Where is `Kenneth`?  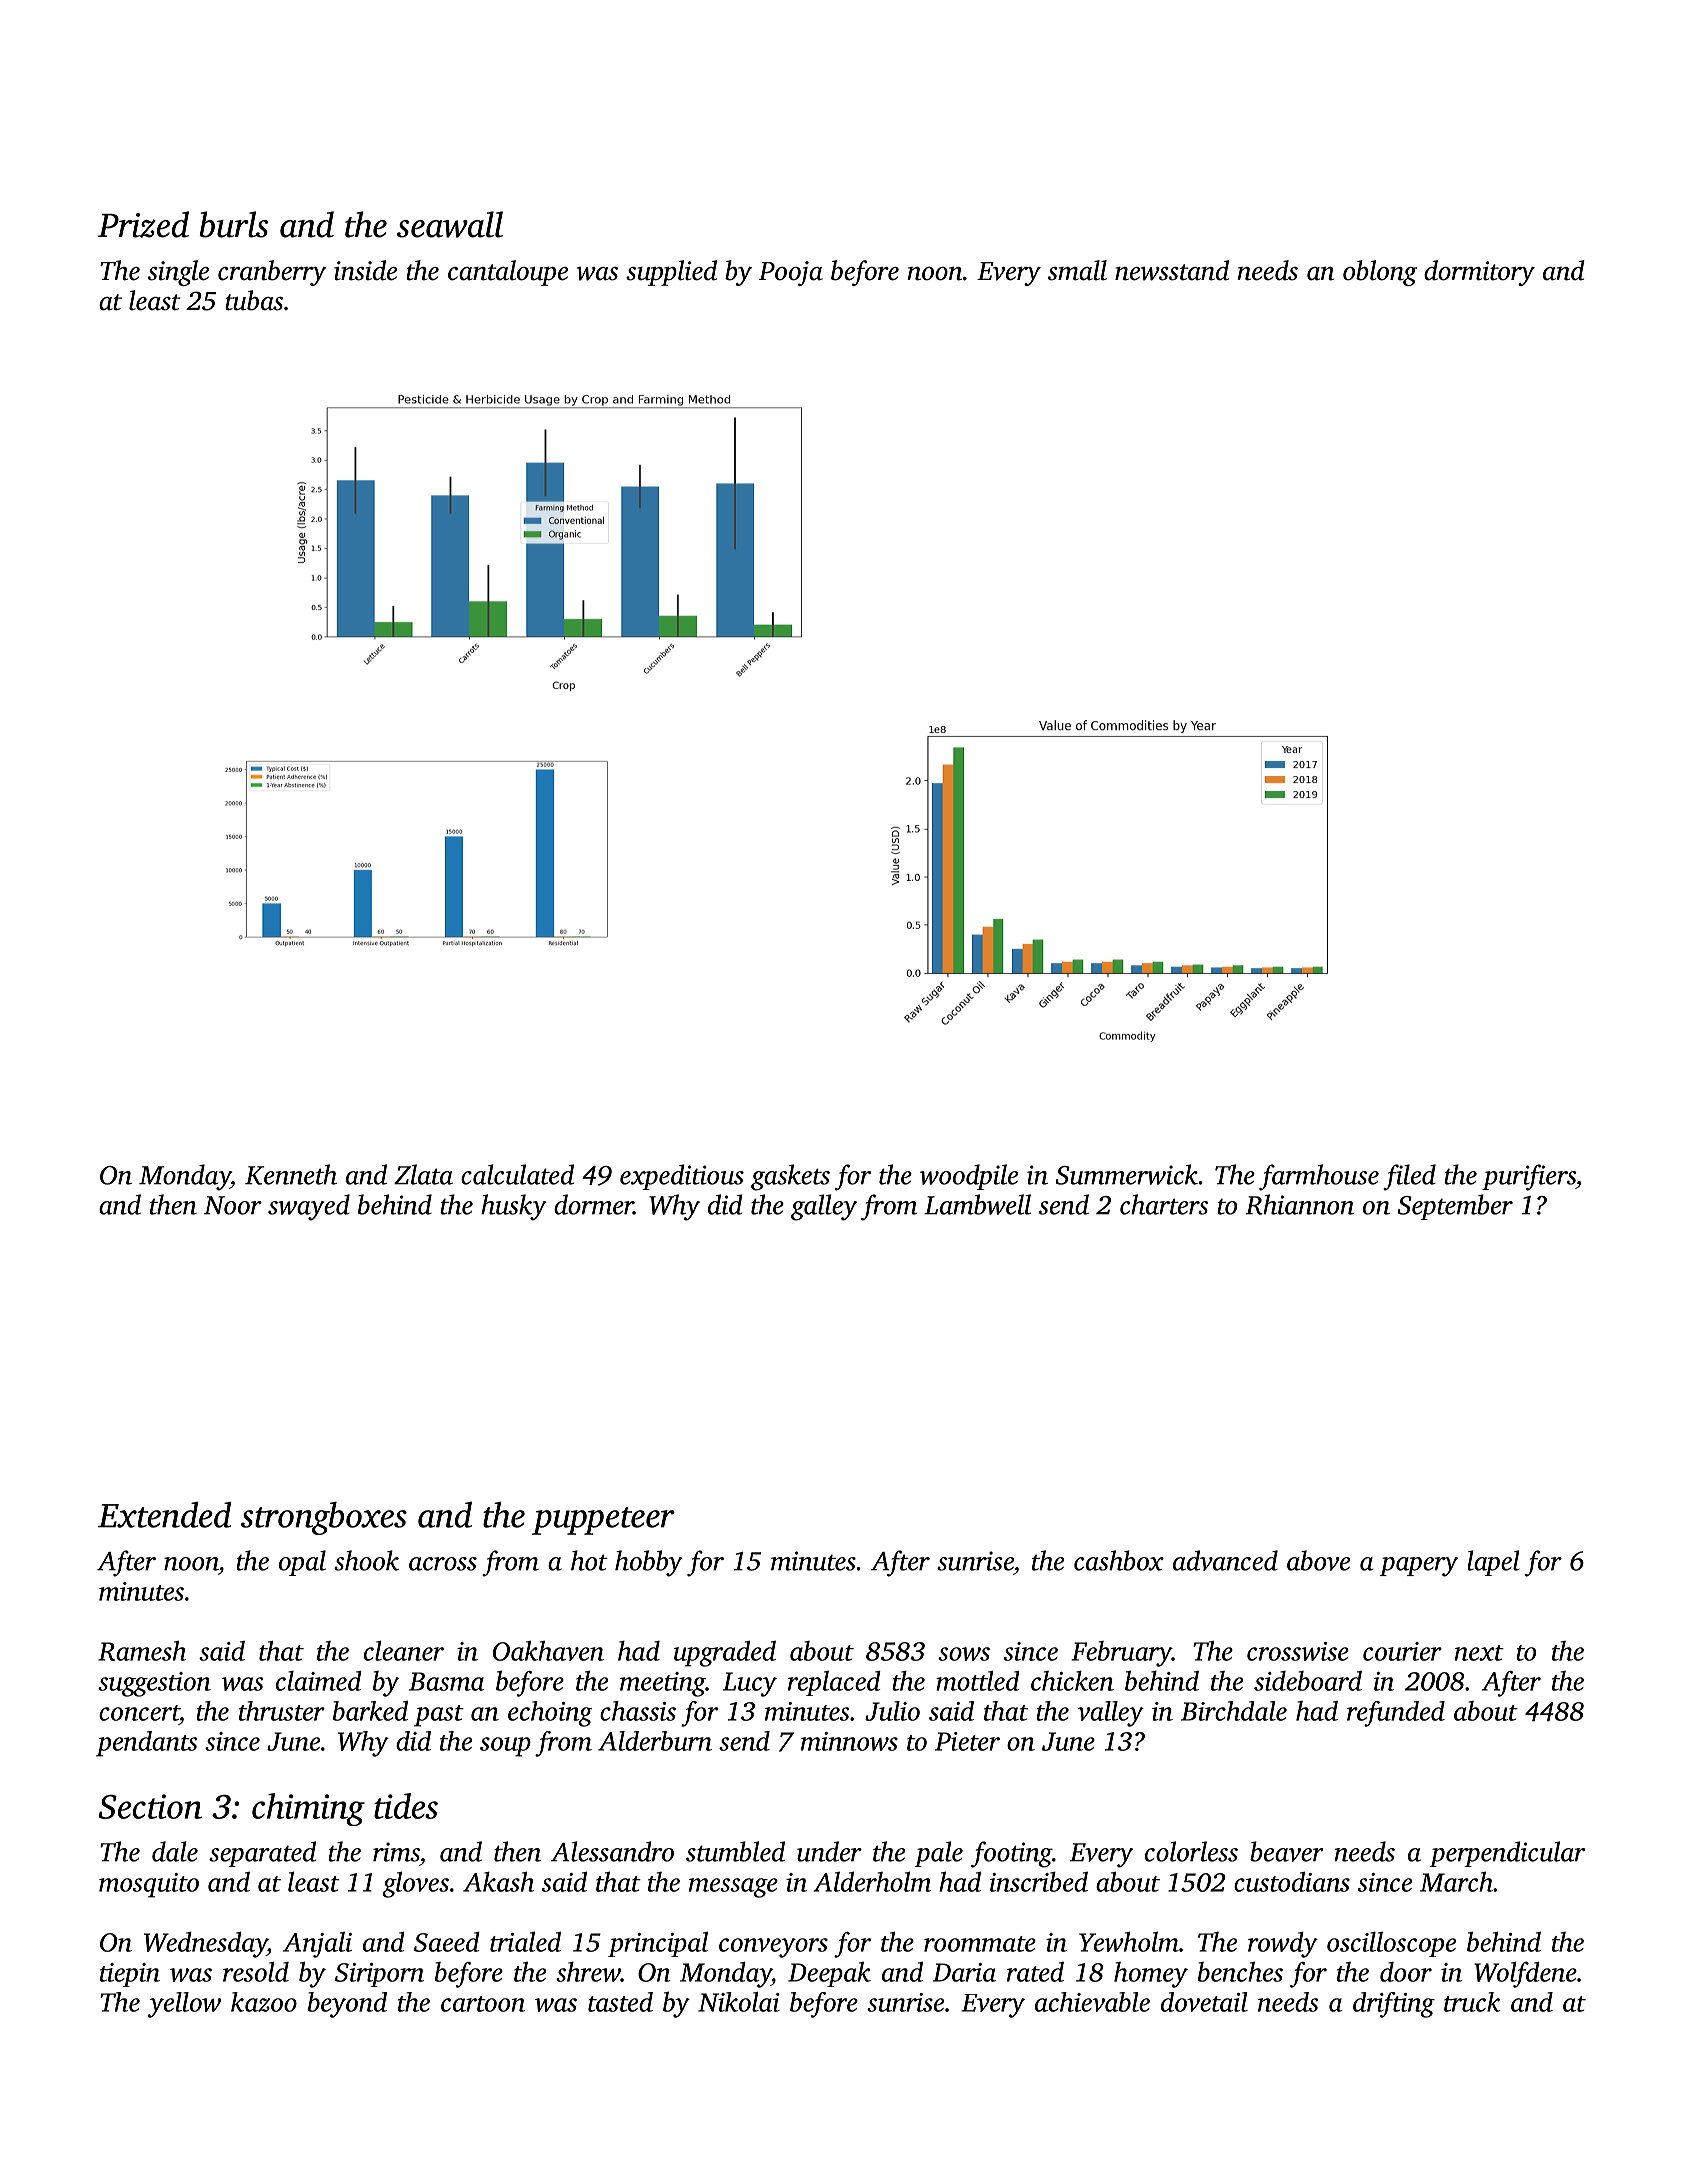
Kenneth is located at coordinates (291, 1174).
